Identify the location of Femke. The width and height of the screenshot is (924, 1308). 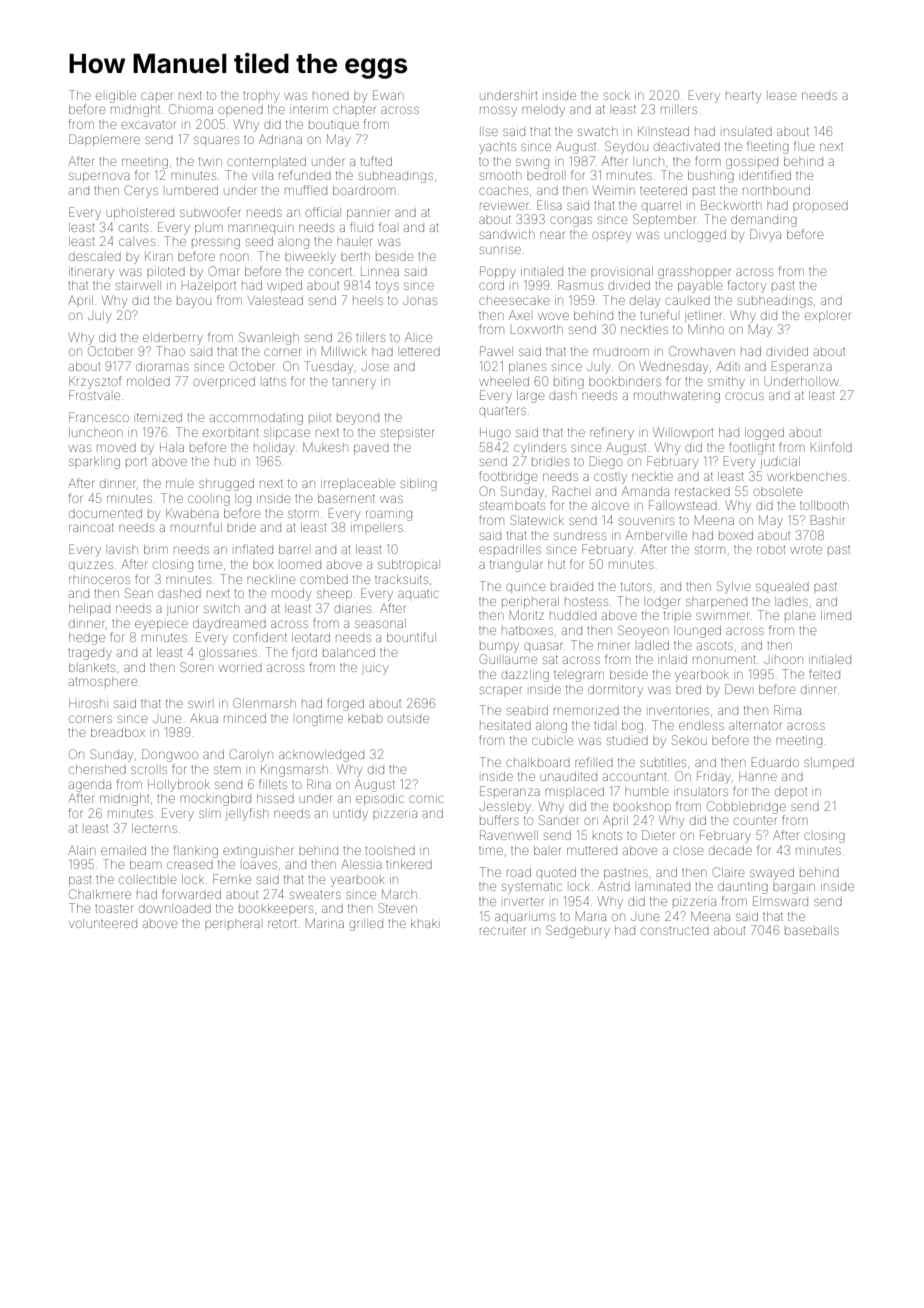
(232, 879).
